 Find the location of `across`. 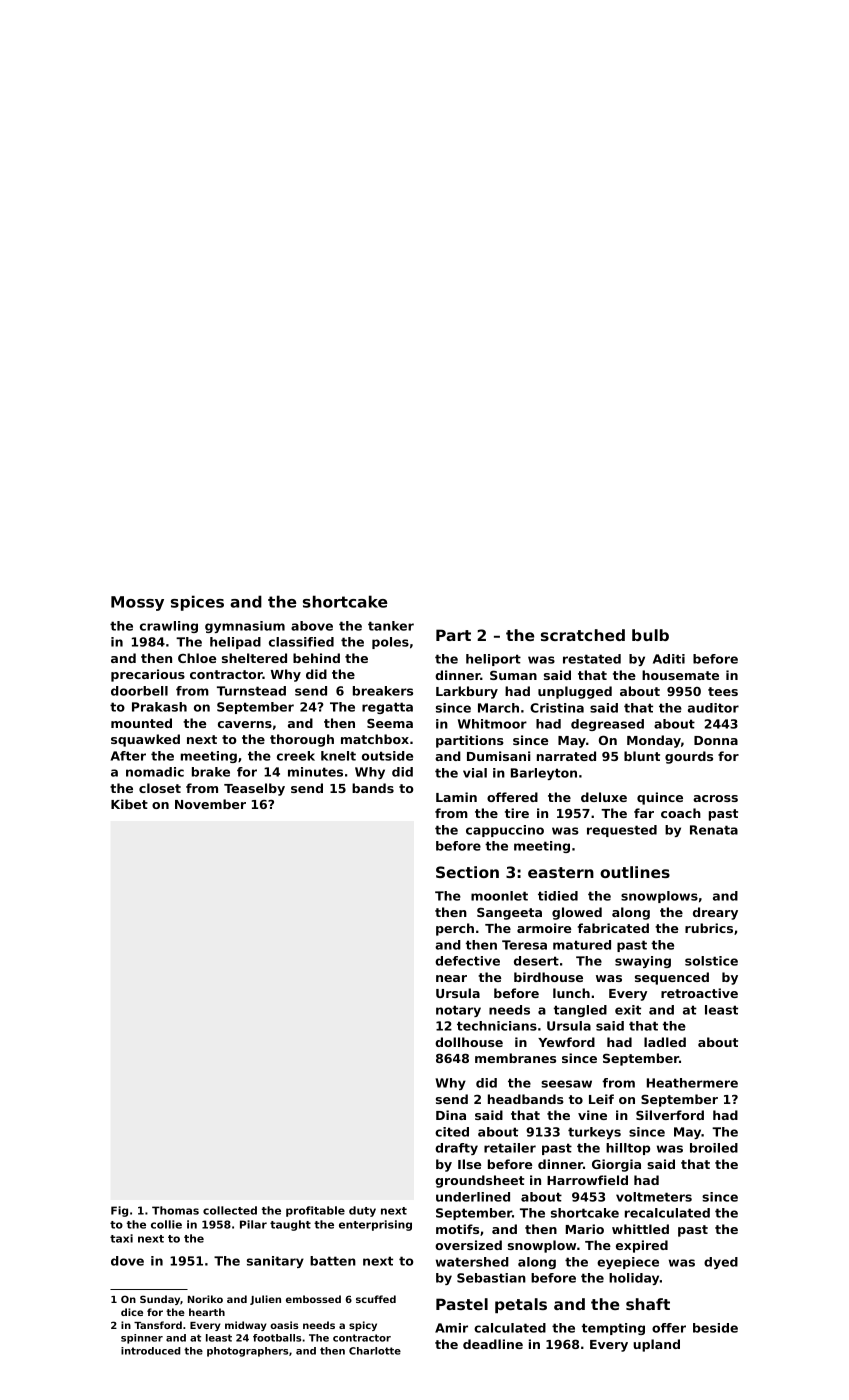

across is located at coordinates (715, 798).
